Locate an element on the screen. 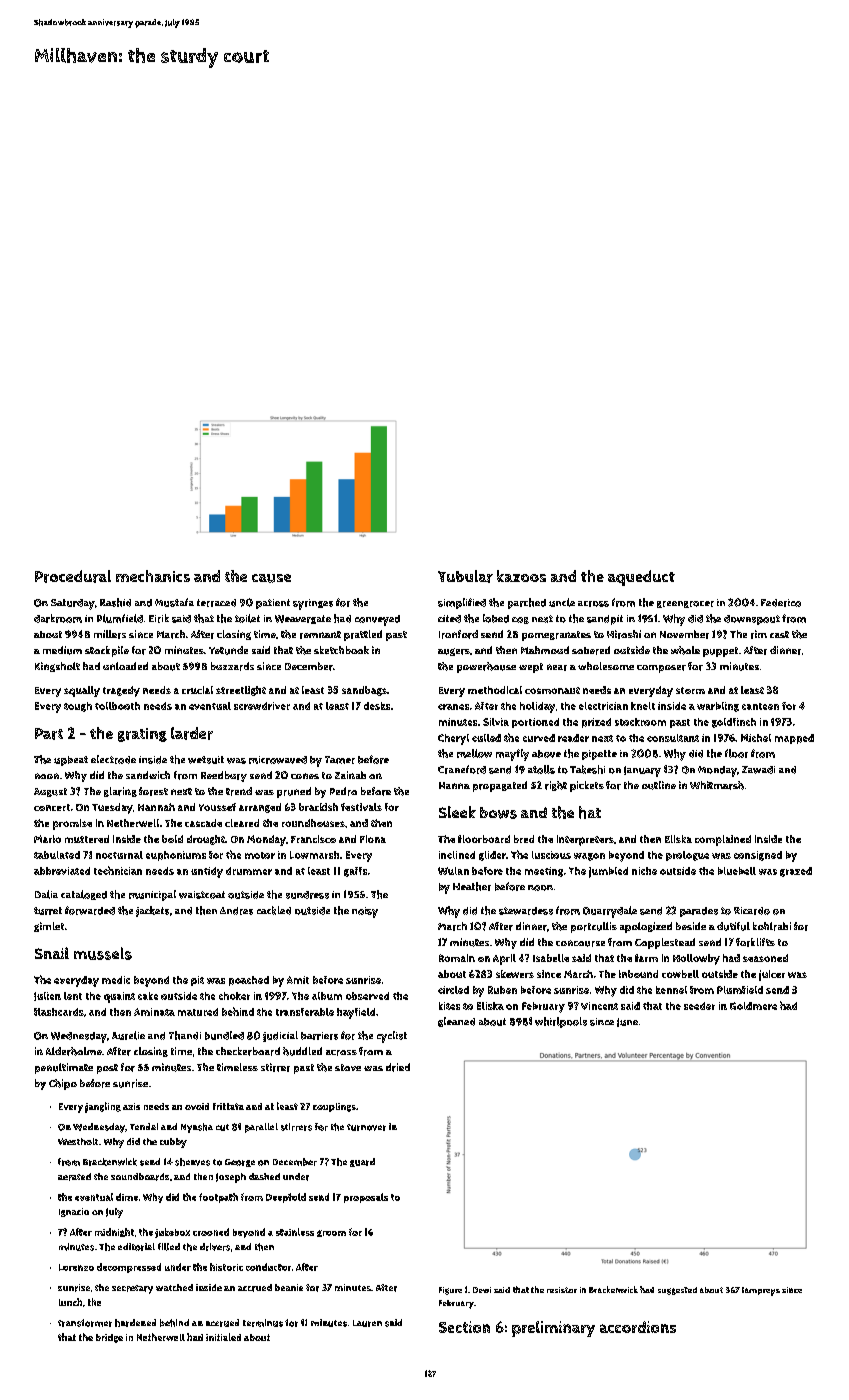 The image size is (849, 1400). consigned is located at coordinates (758, 856).
